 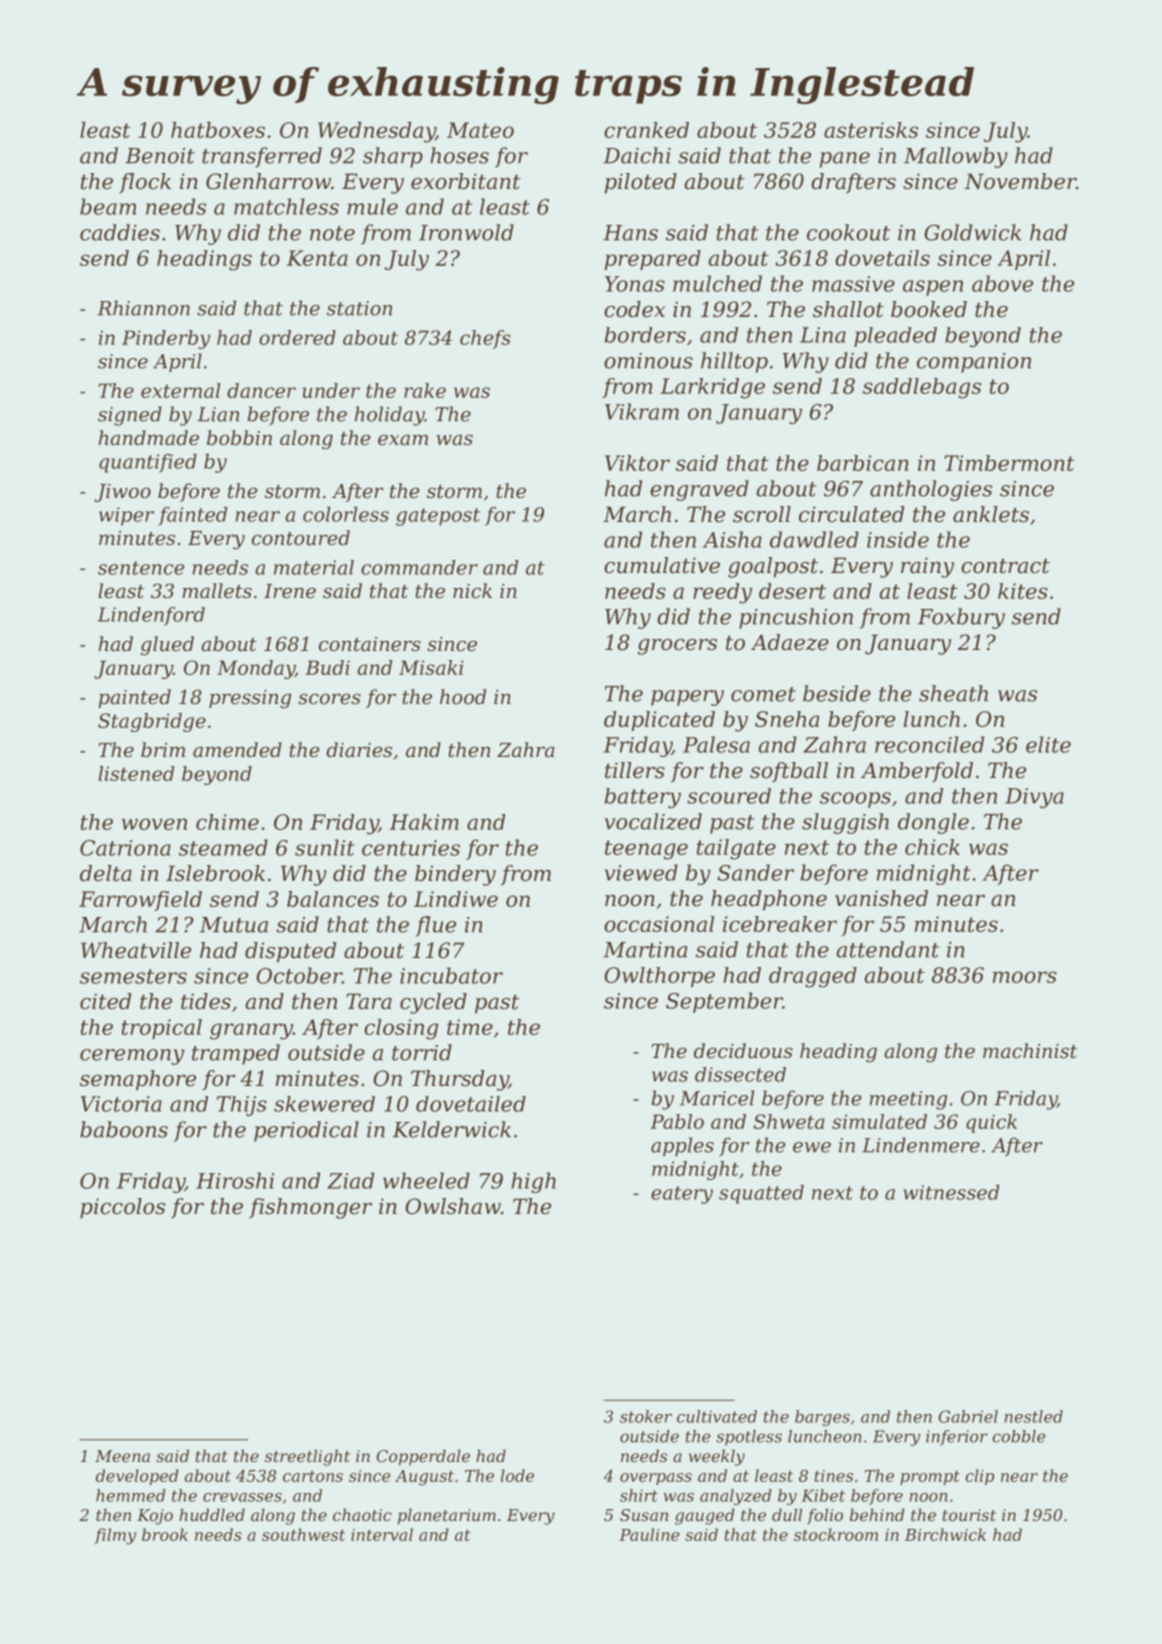 What do you see at coordinates (218, 130) in the document?
I see `hatboxes` at bounding box center [218, 130].
